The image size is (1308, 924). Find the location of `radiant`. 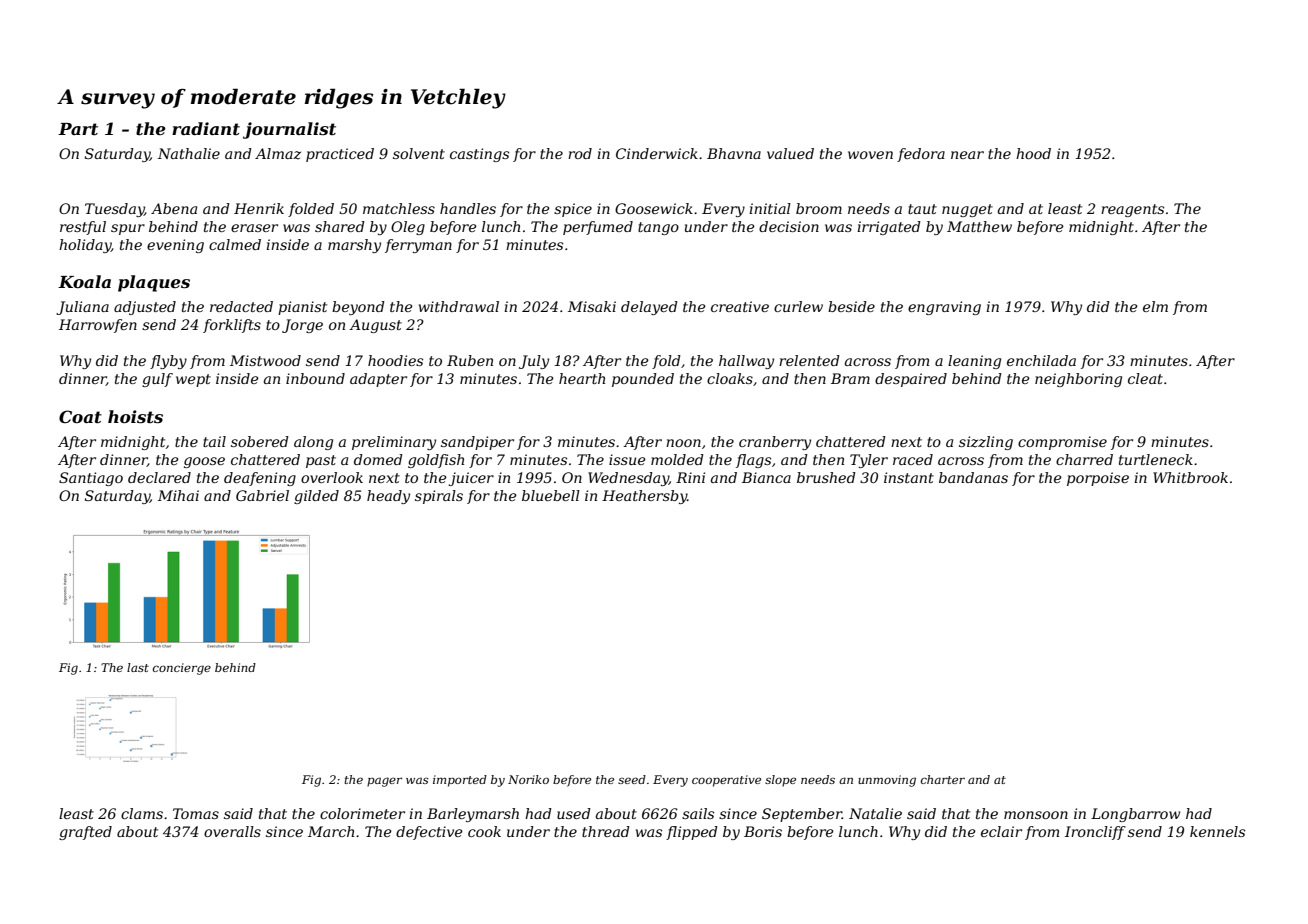

radiant is located at coordinates (206, 128).
